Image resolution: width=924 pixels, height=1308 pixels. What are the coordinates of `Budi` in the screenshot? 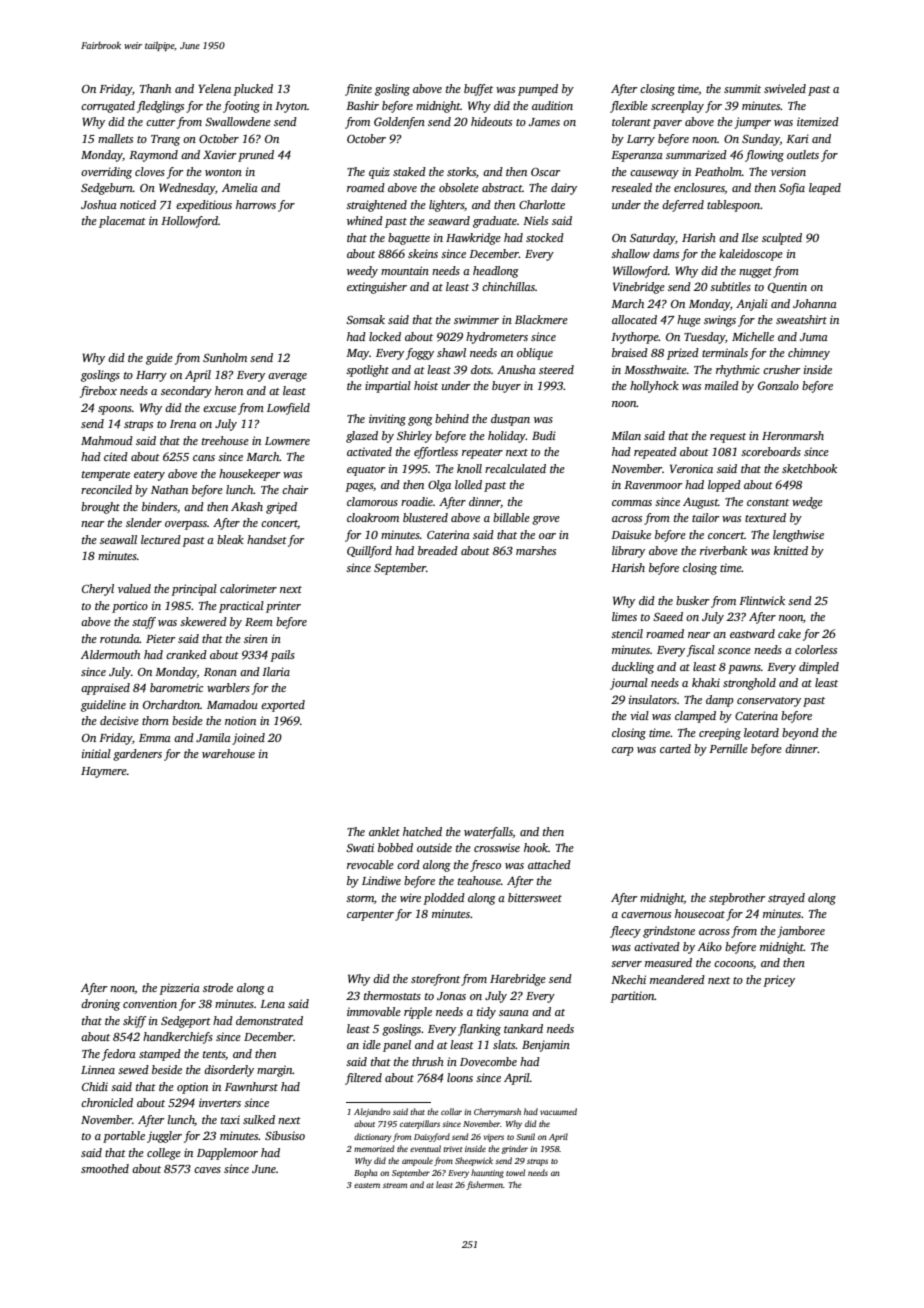 It's located at (544, 435).
